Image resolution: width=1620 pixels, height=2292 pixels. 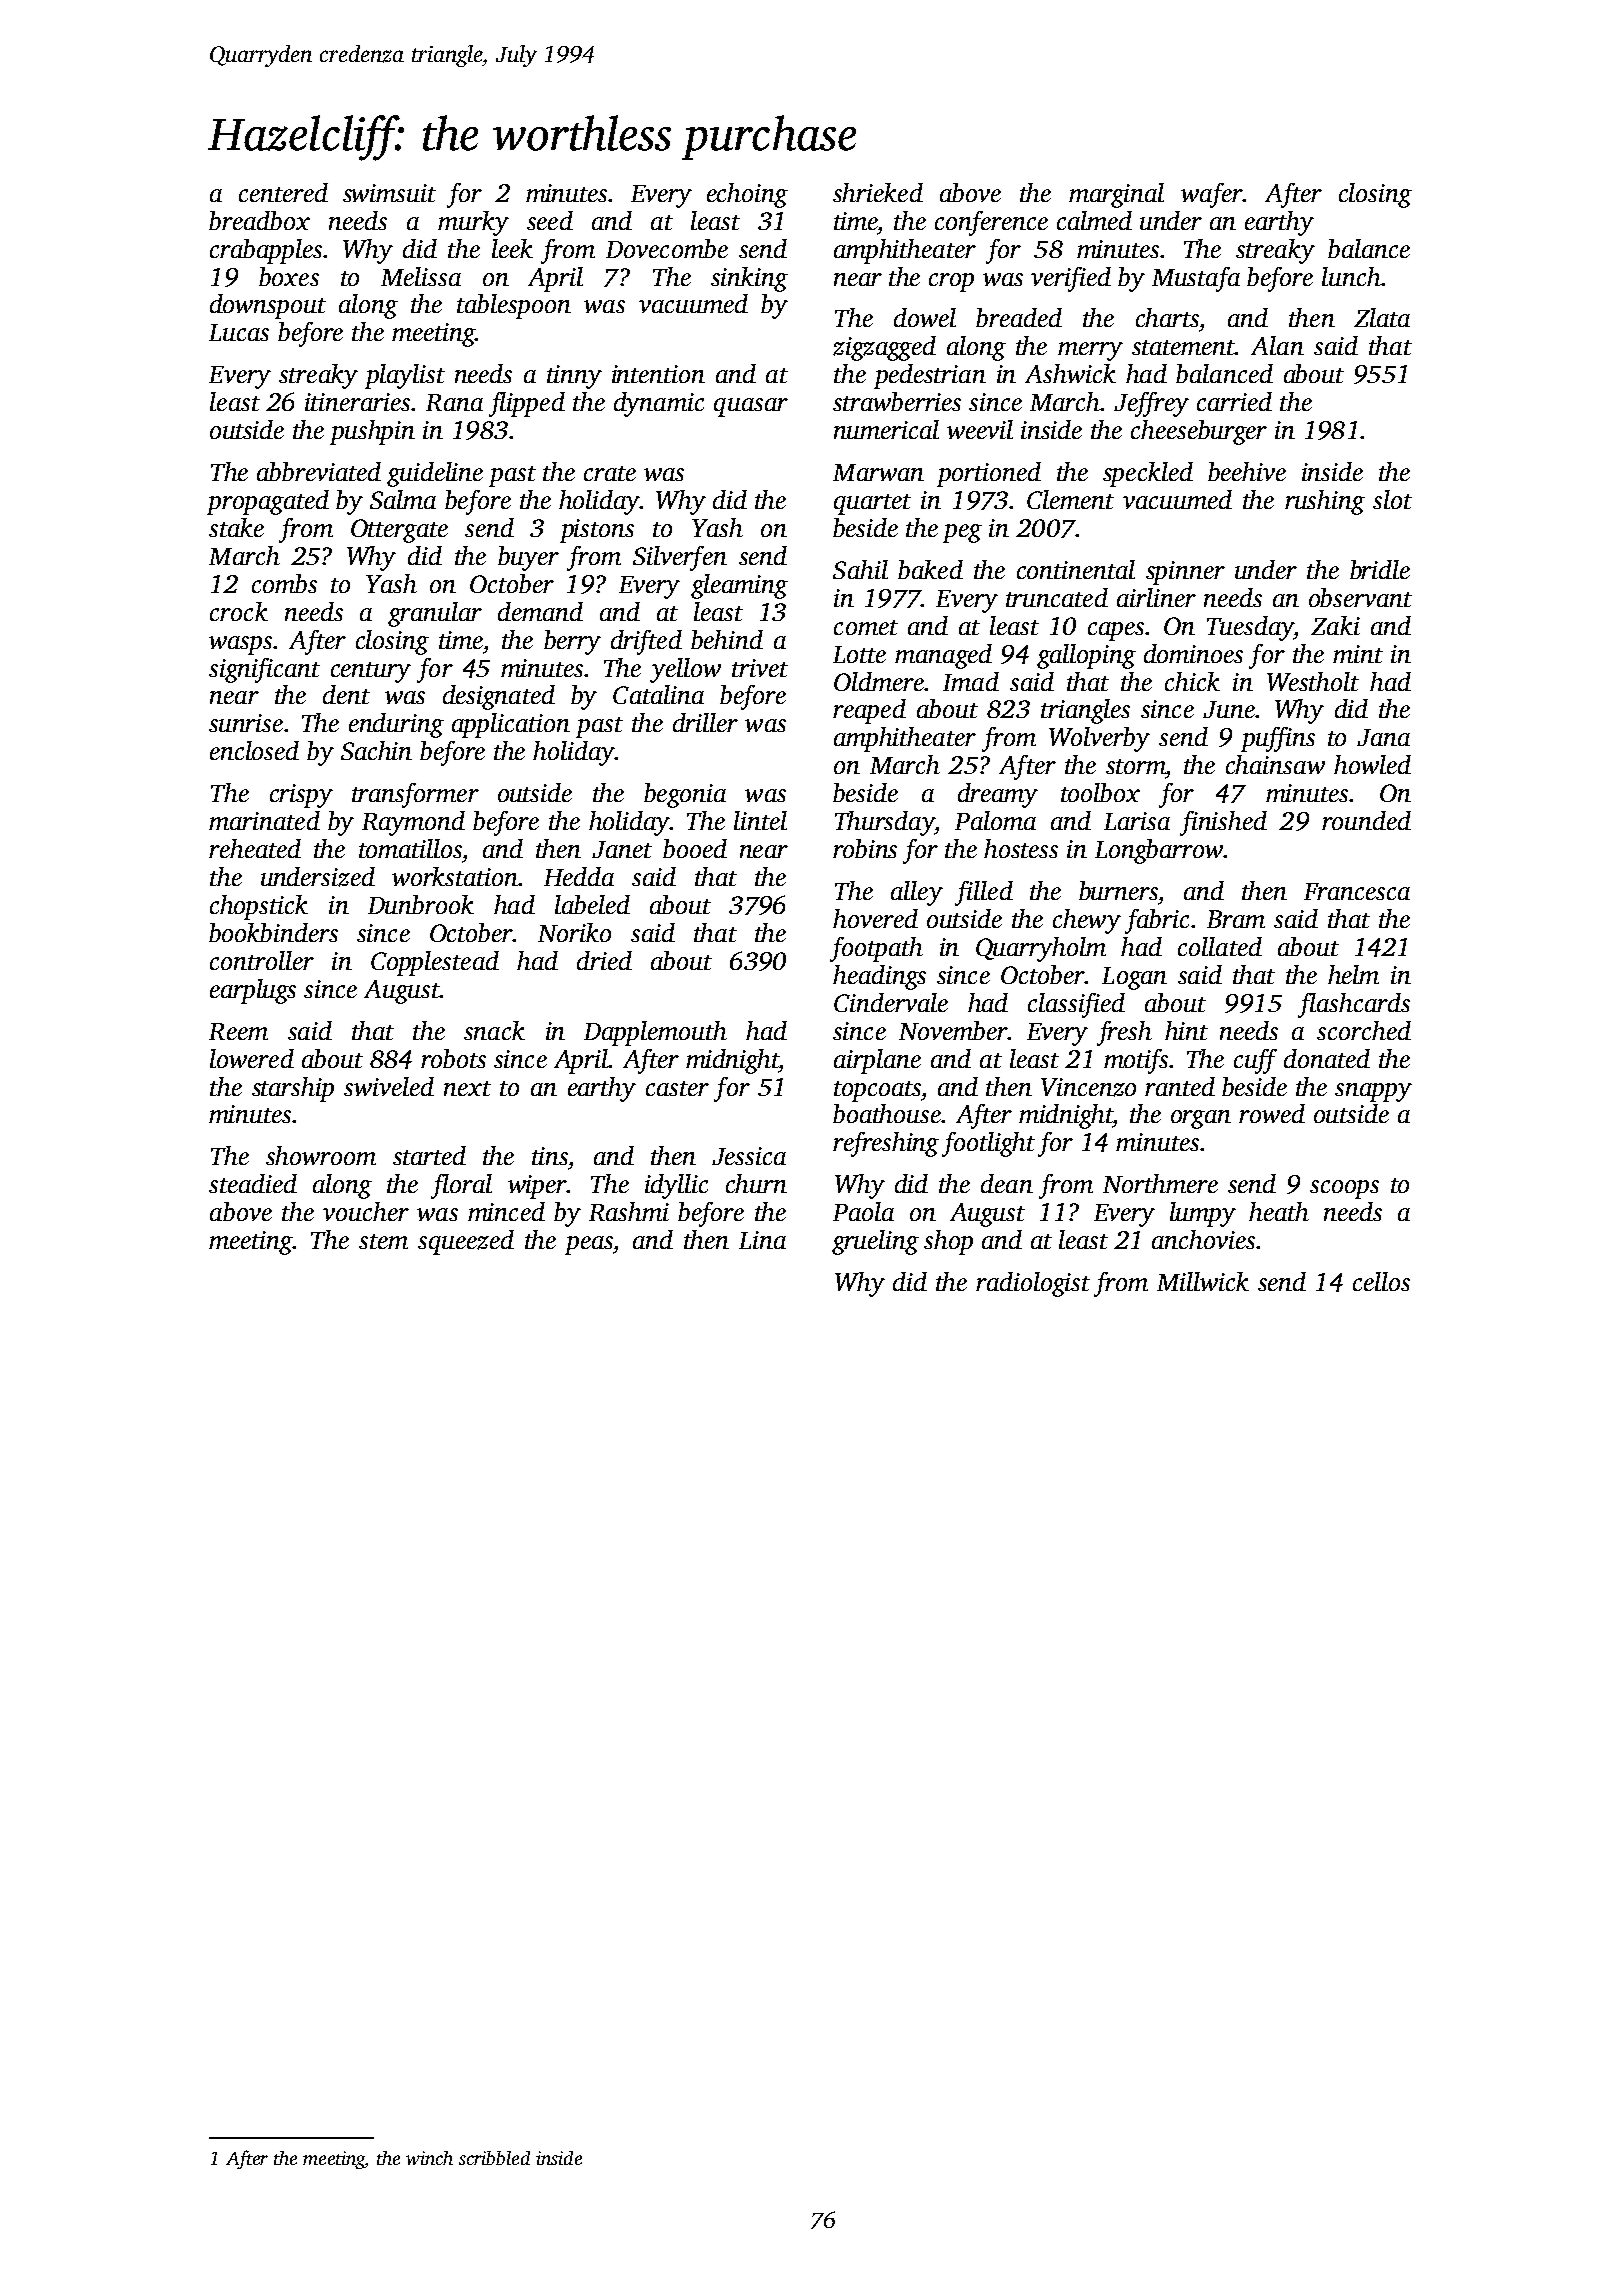 What do you see at coordinates (1185, 573) in the page?
I see `spinner` at bounding box center [1185, 573].
